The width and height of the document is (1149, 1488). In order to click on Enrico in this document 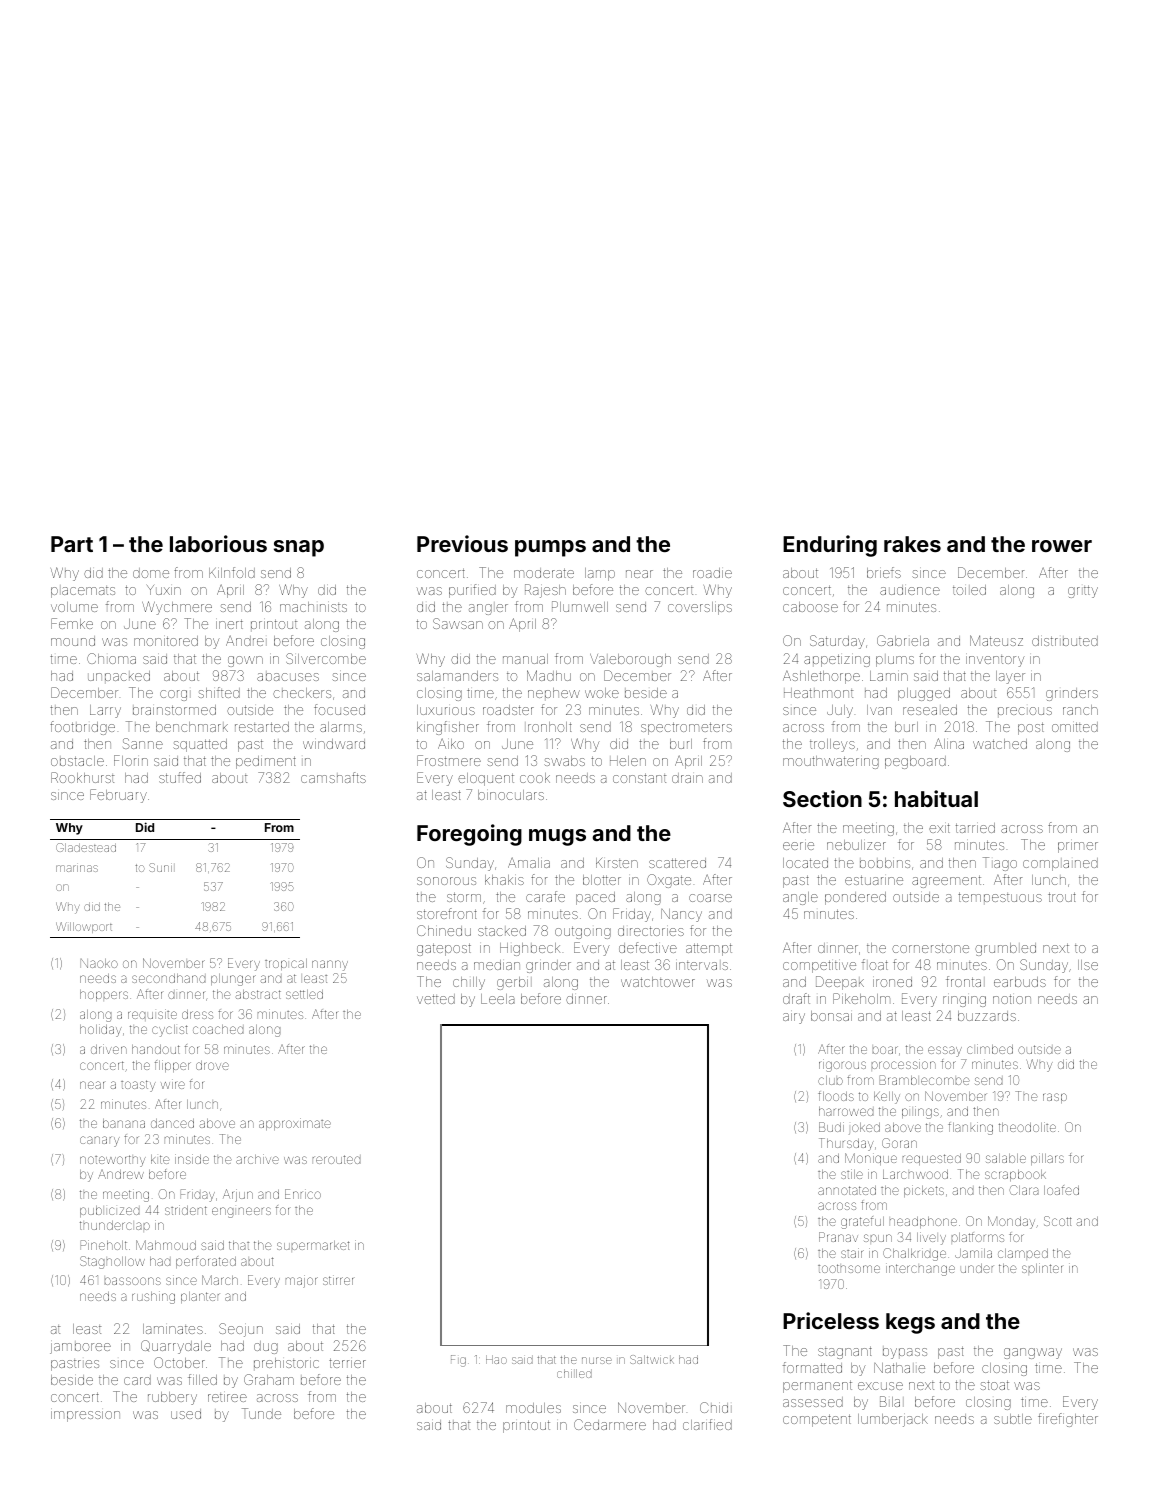, I will do `click(303, 1194)`.
